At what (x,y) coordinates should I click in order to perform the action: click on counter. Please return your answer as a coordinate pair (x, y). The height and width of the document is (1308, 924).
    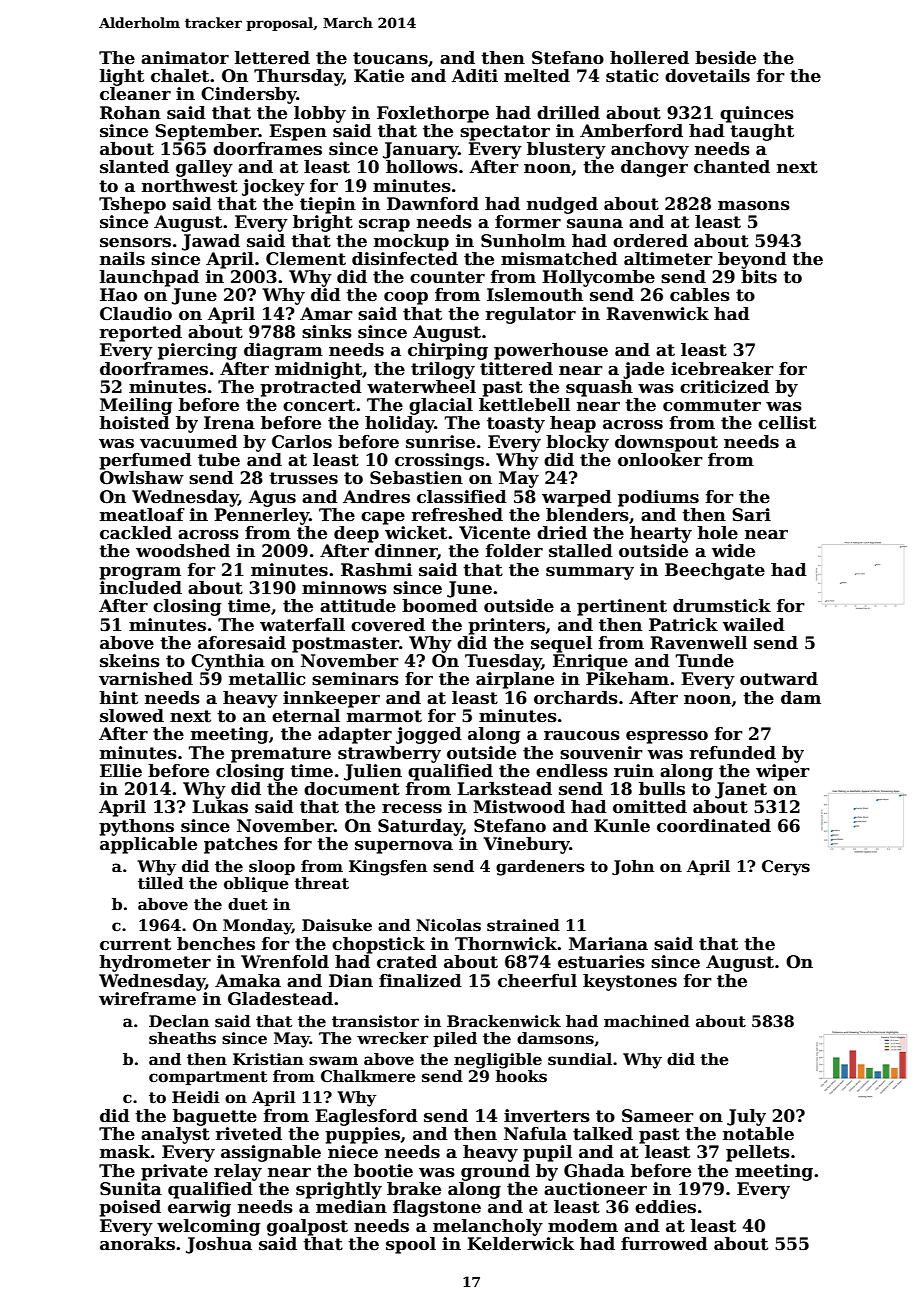
    Looking at the image, I should click on (447, 277).
